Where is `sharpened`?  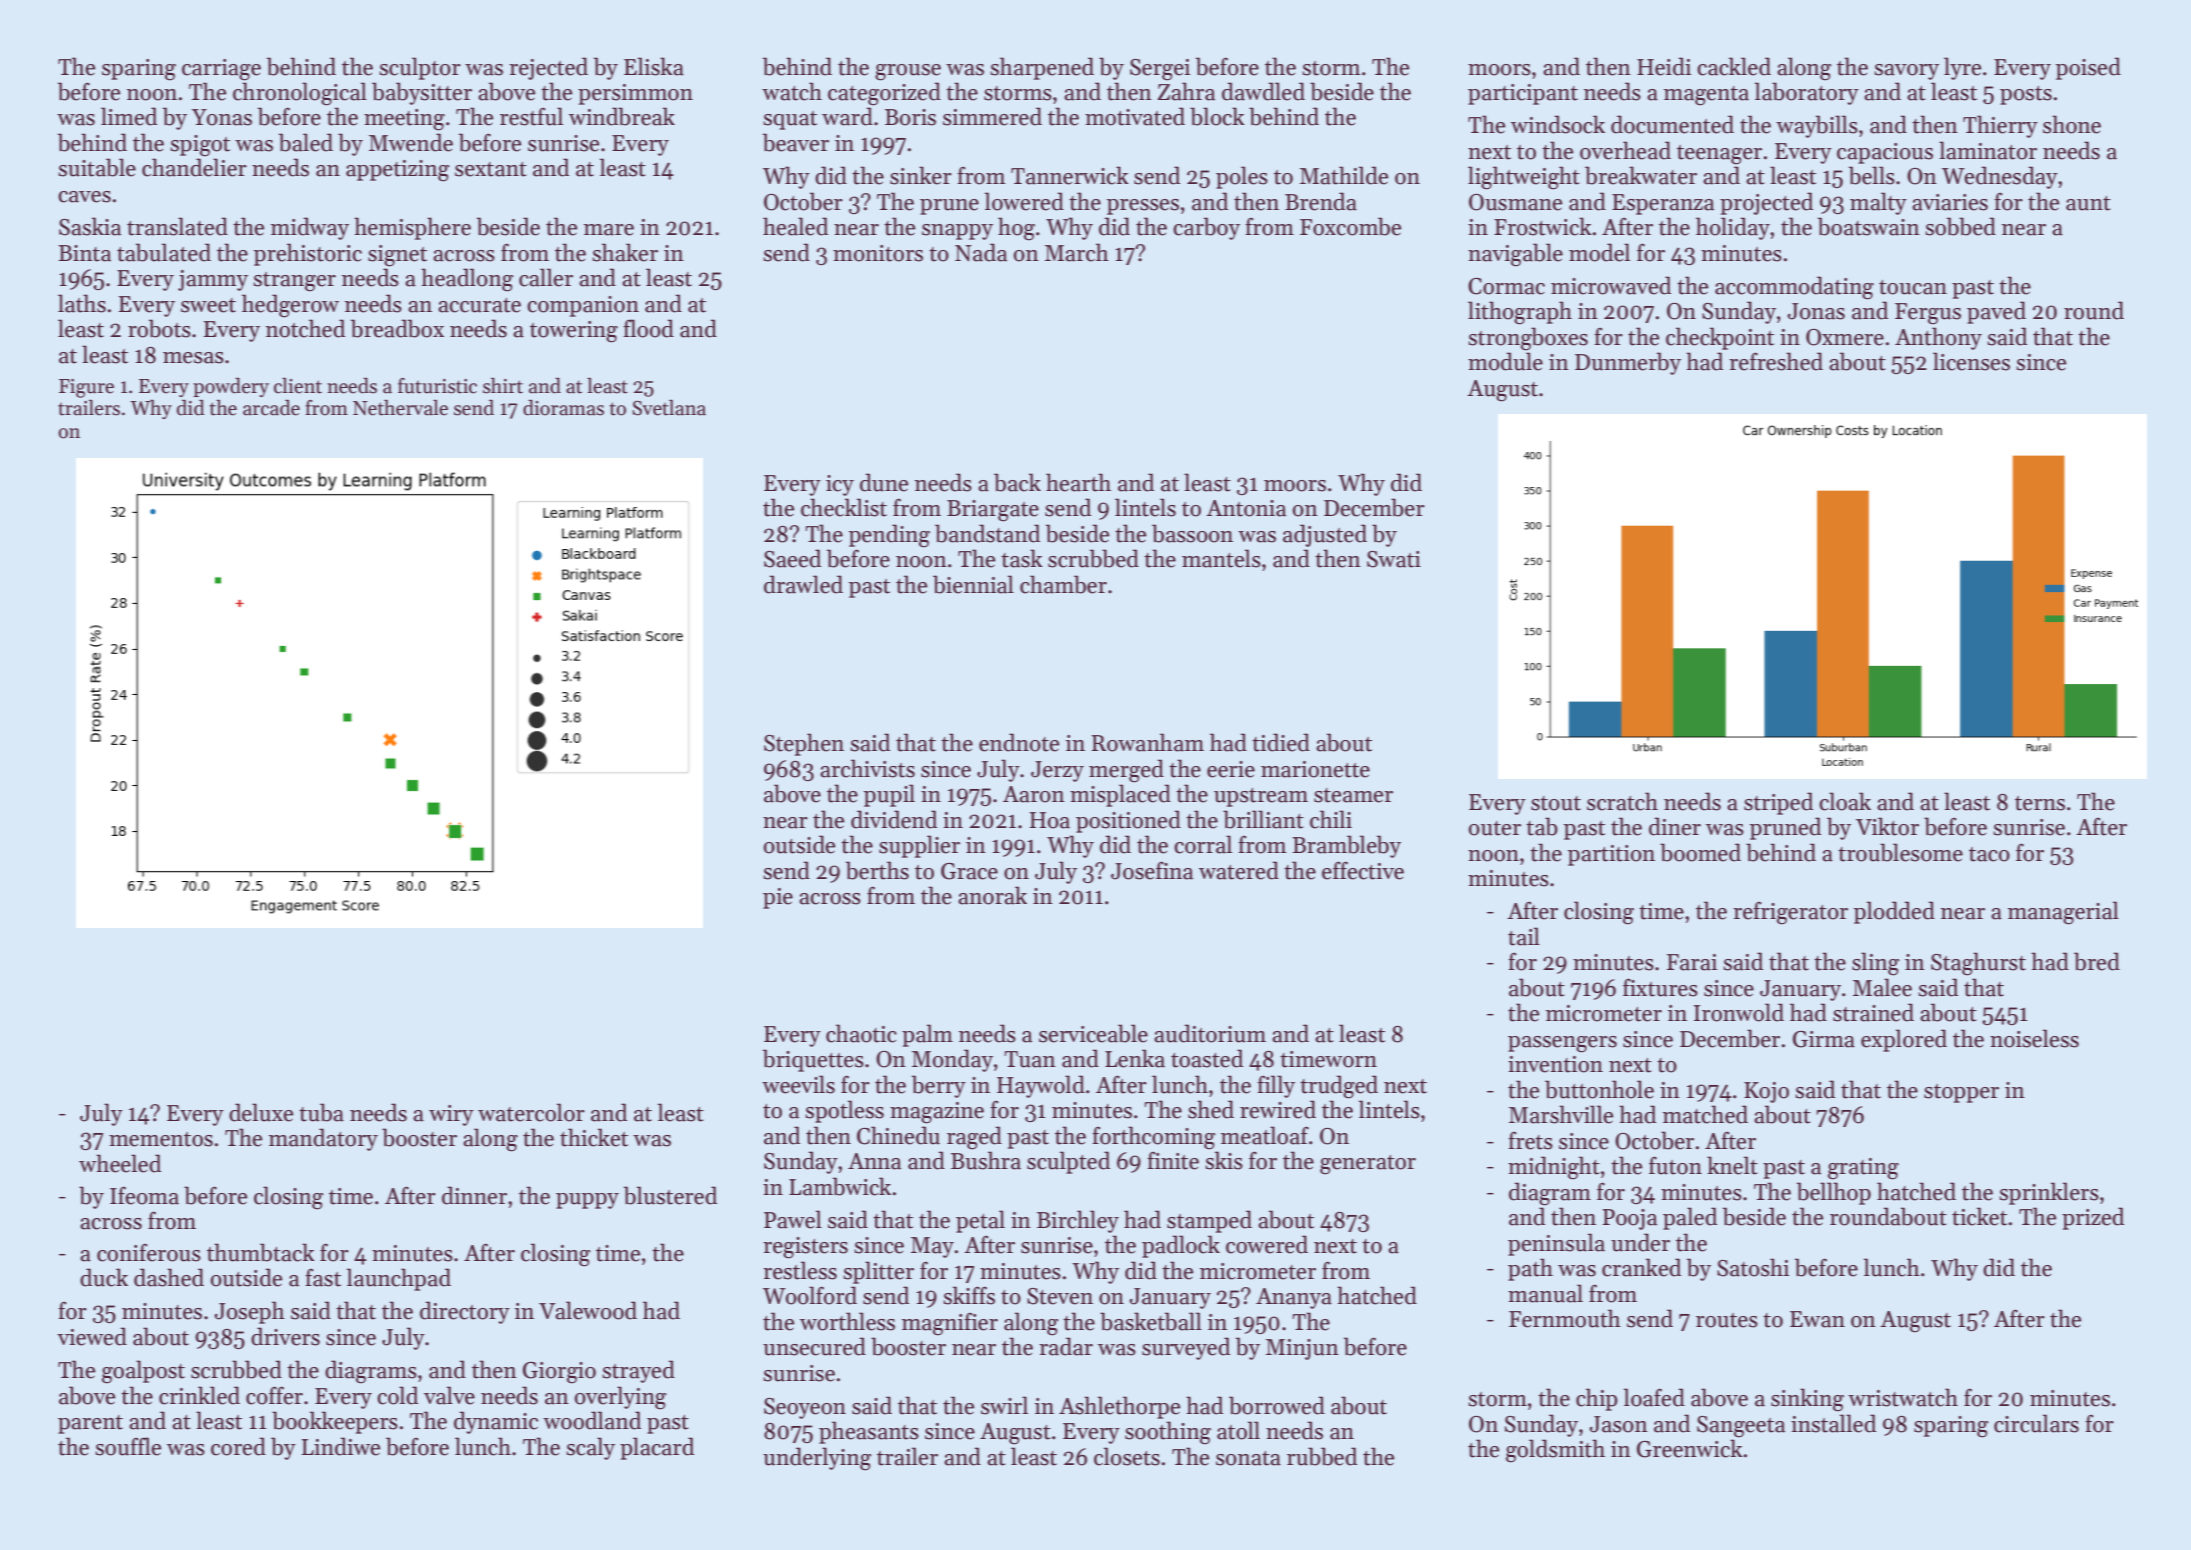
sharpened is located at coordinates (1042, 68).
